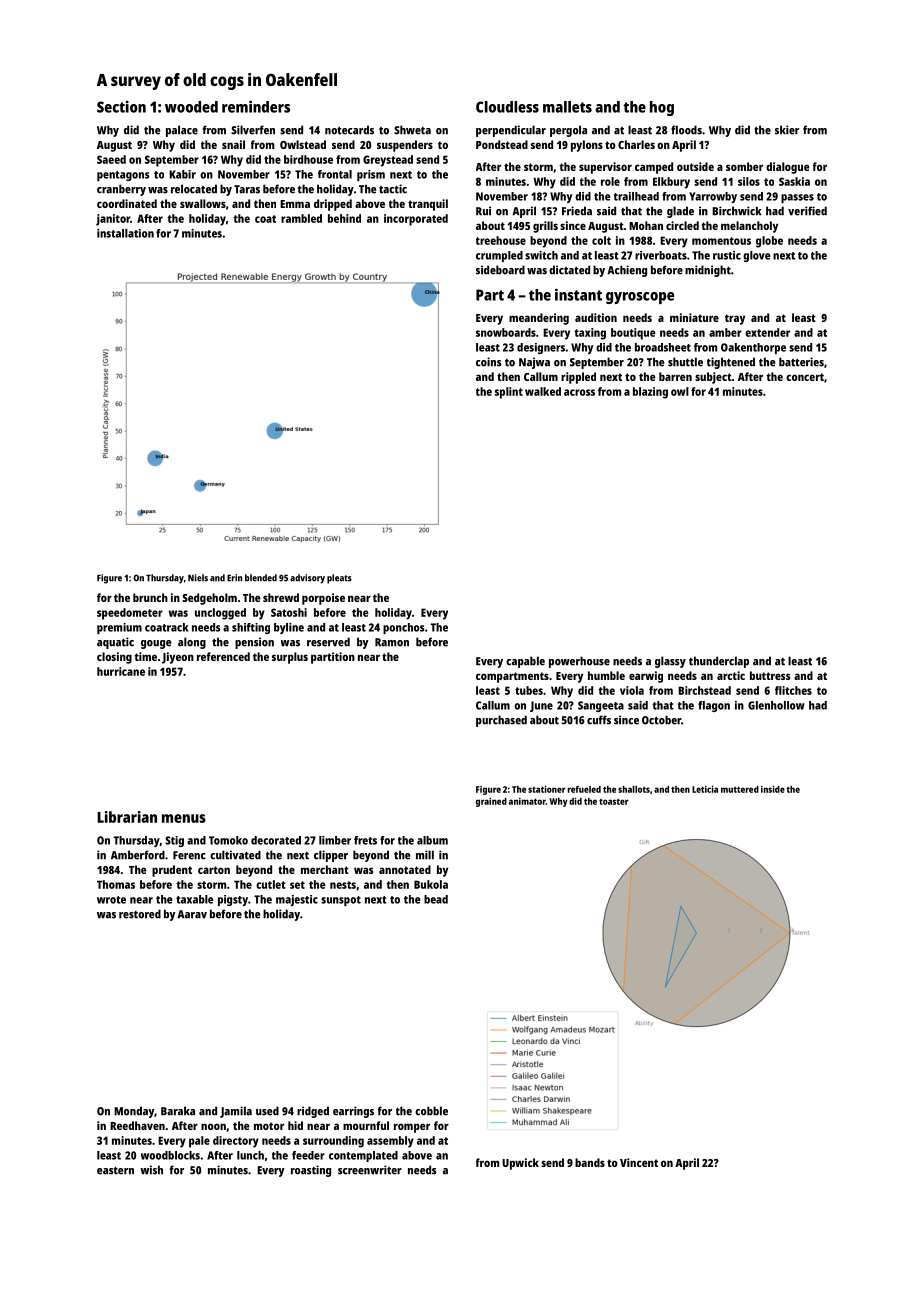 Image resolution: width=924 pixels, height=1308 pixels. Describe the element at coordinates (670, 662) in the image. I see `glassy` at that location.
